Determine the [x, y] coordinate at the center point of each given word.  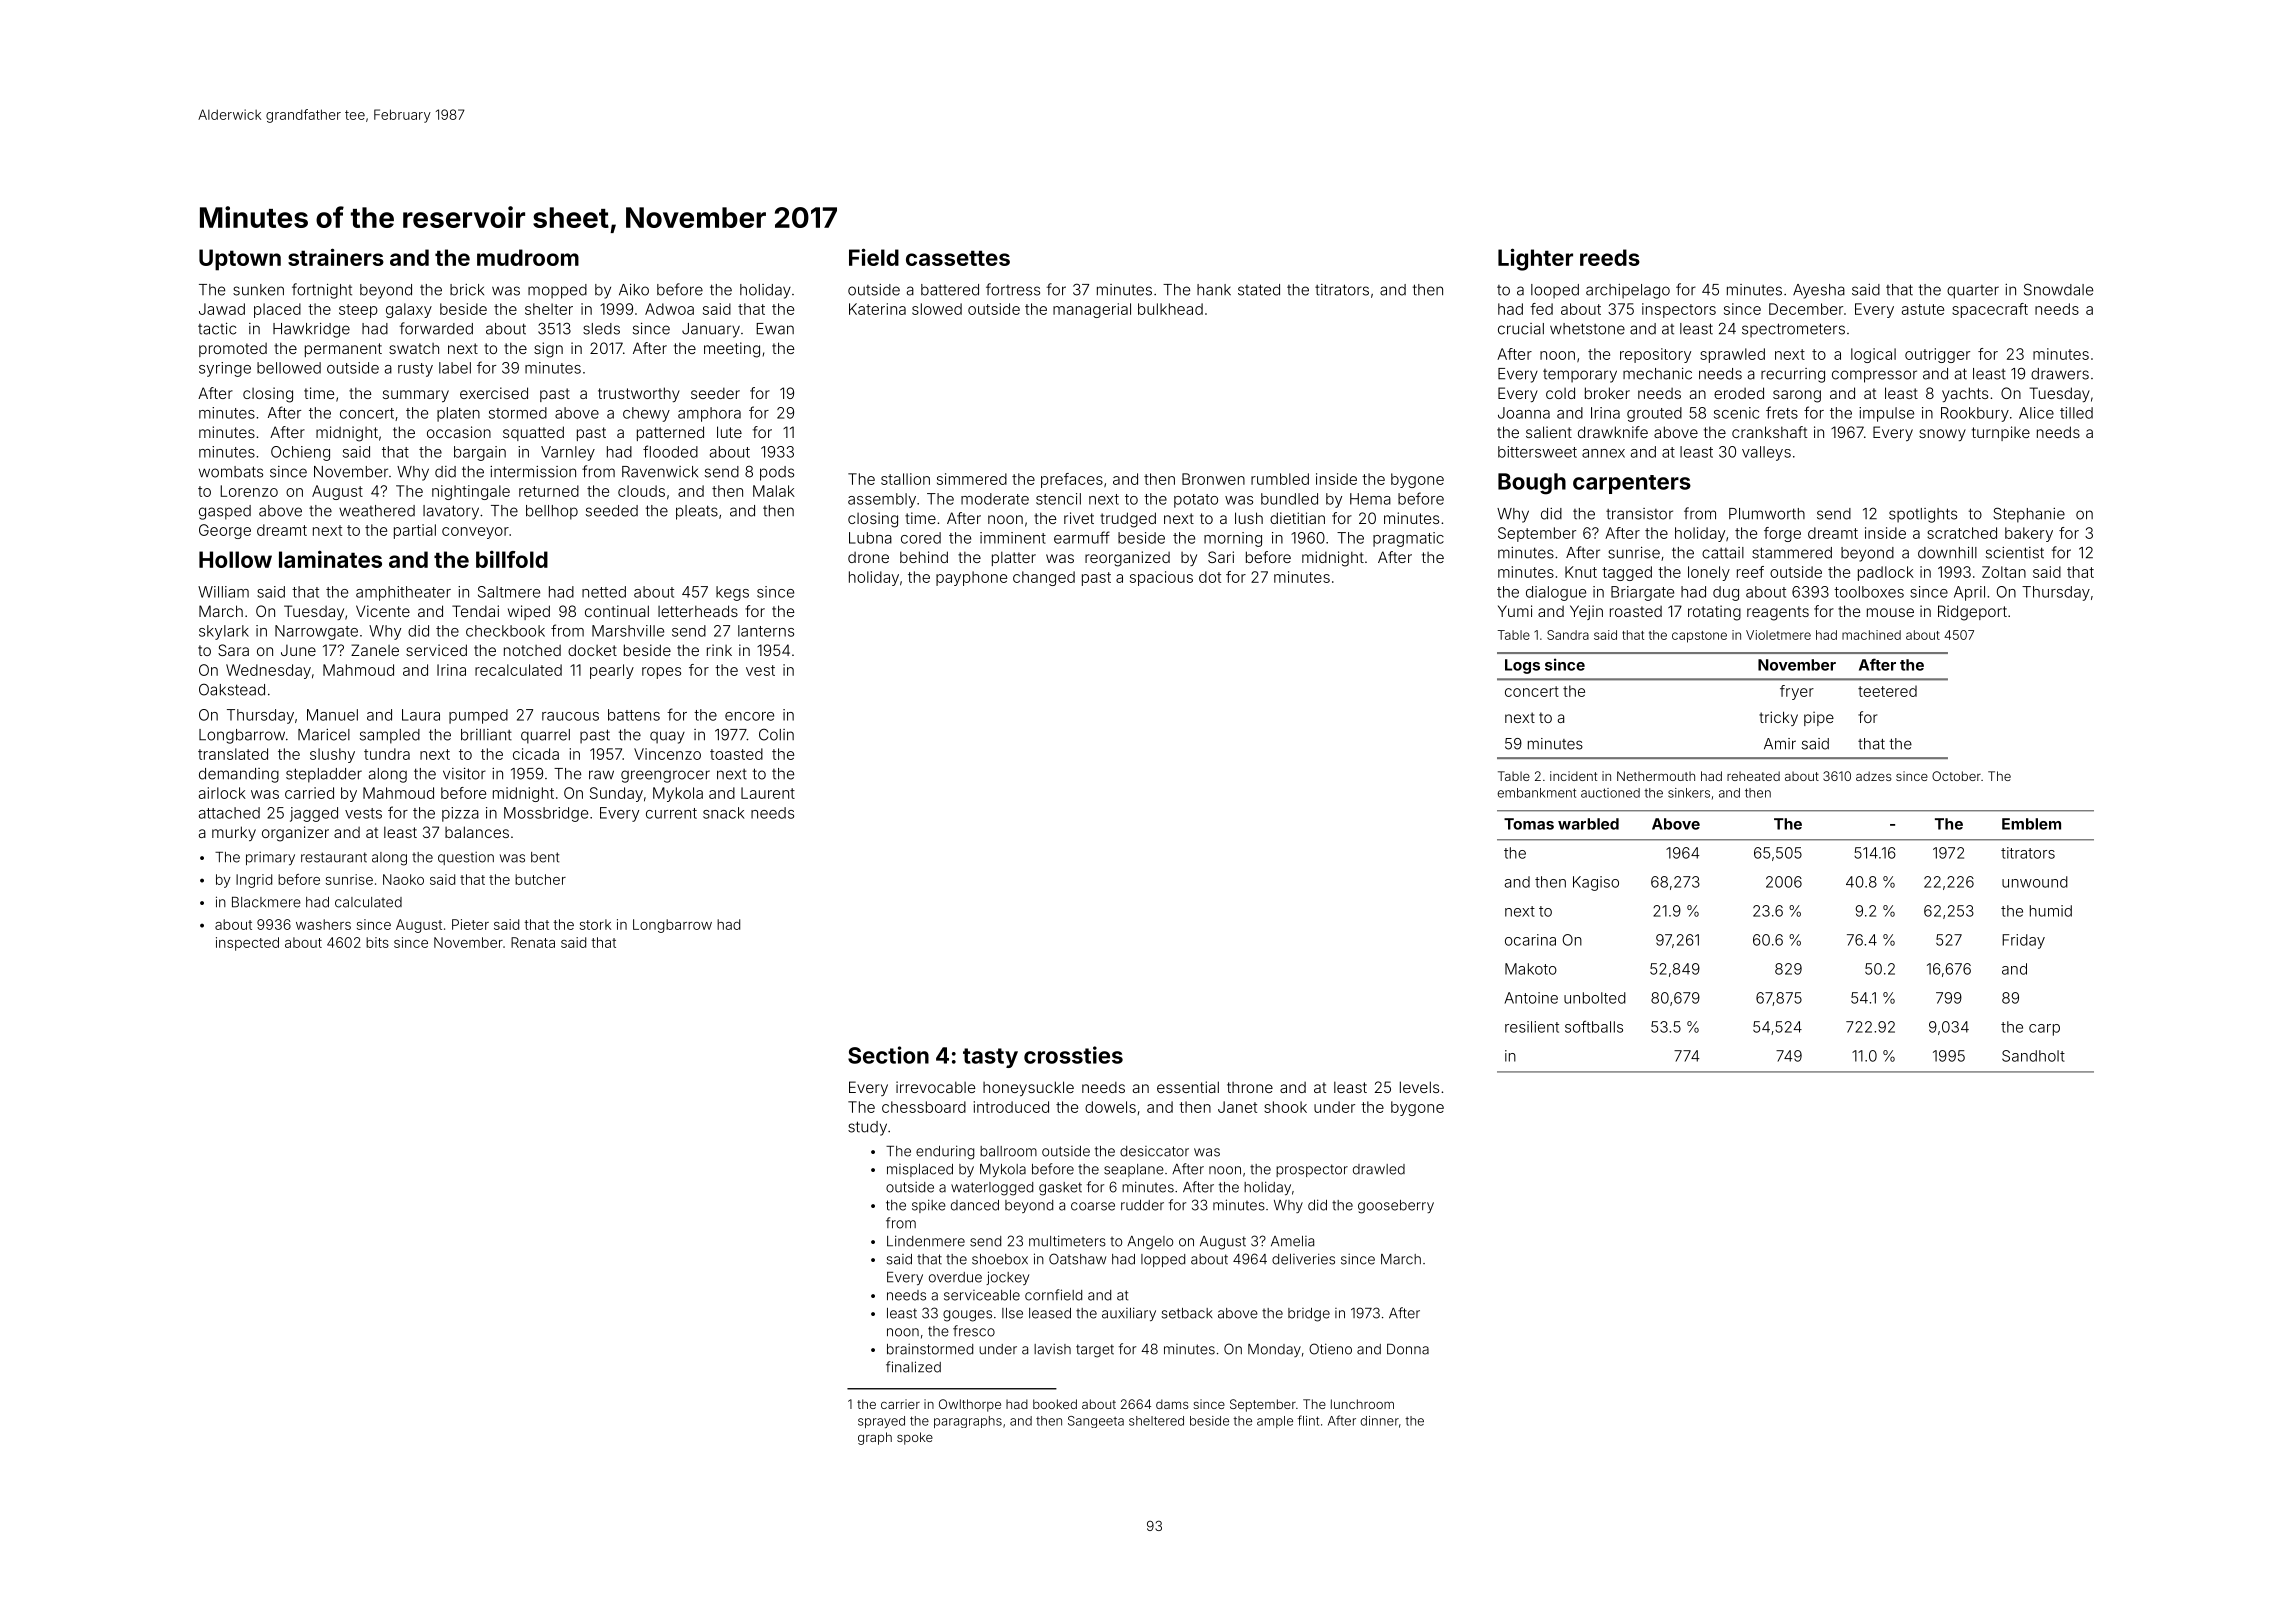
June [298, 650]
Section [888, 1055]
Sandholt [2033, 1056]
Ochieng [300, 453]
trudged [1128, 520]
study [867, 1128]
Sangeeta [1096, 1422]
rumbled [1280, 479]
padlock [1886, 573]
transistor [1639, 514]
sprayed [881, 1422]
